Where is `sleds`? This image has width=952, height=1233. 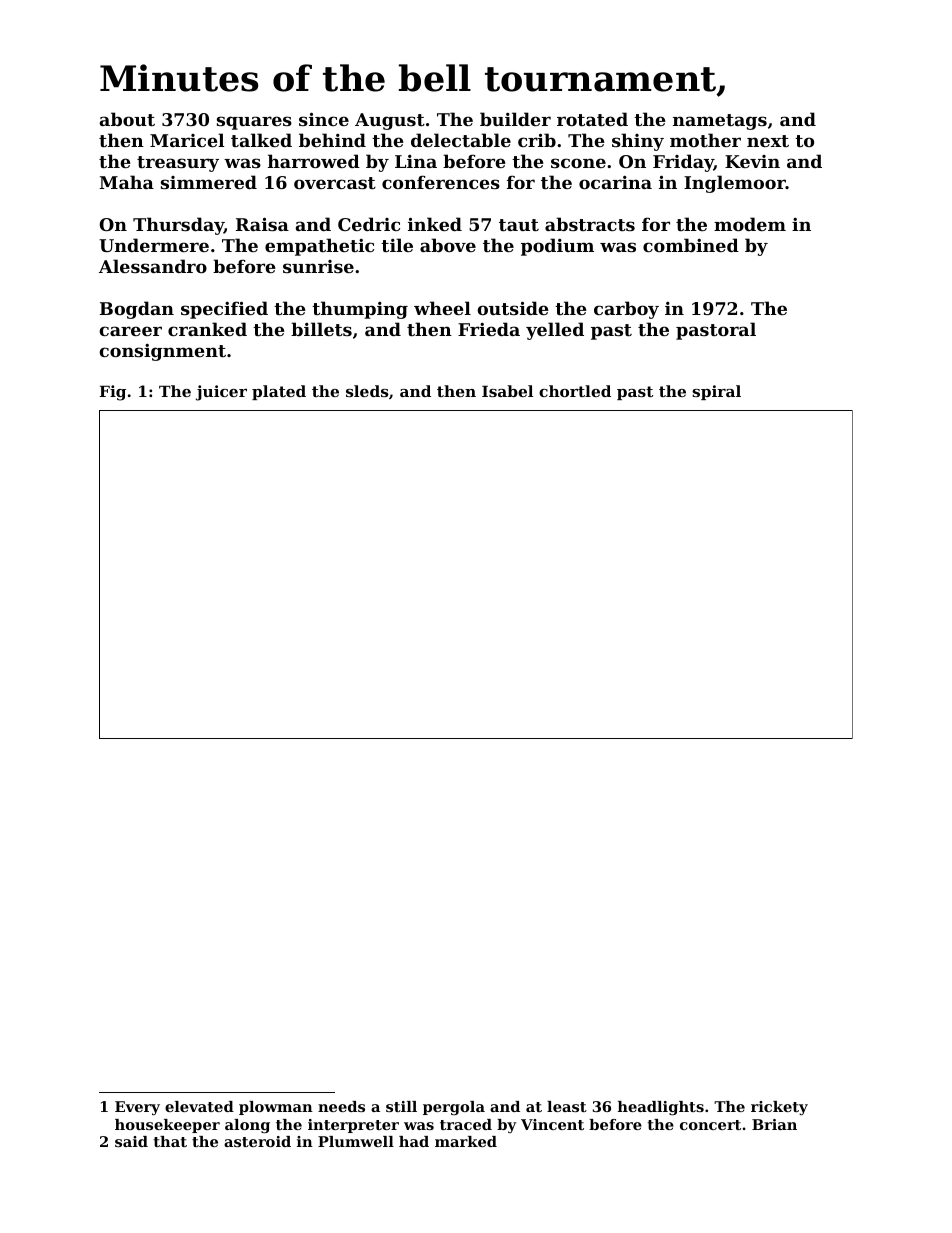 sleds is located at coordinates (367, 391).
